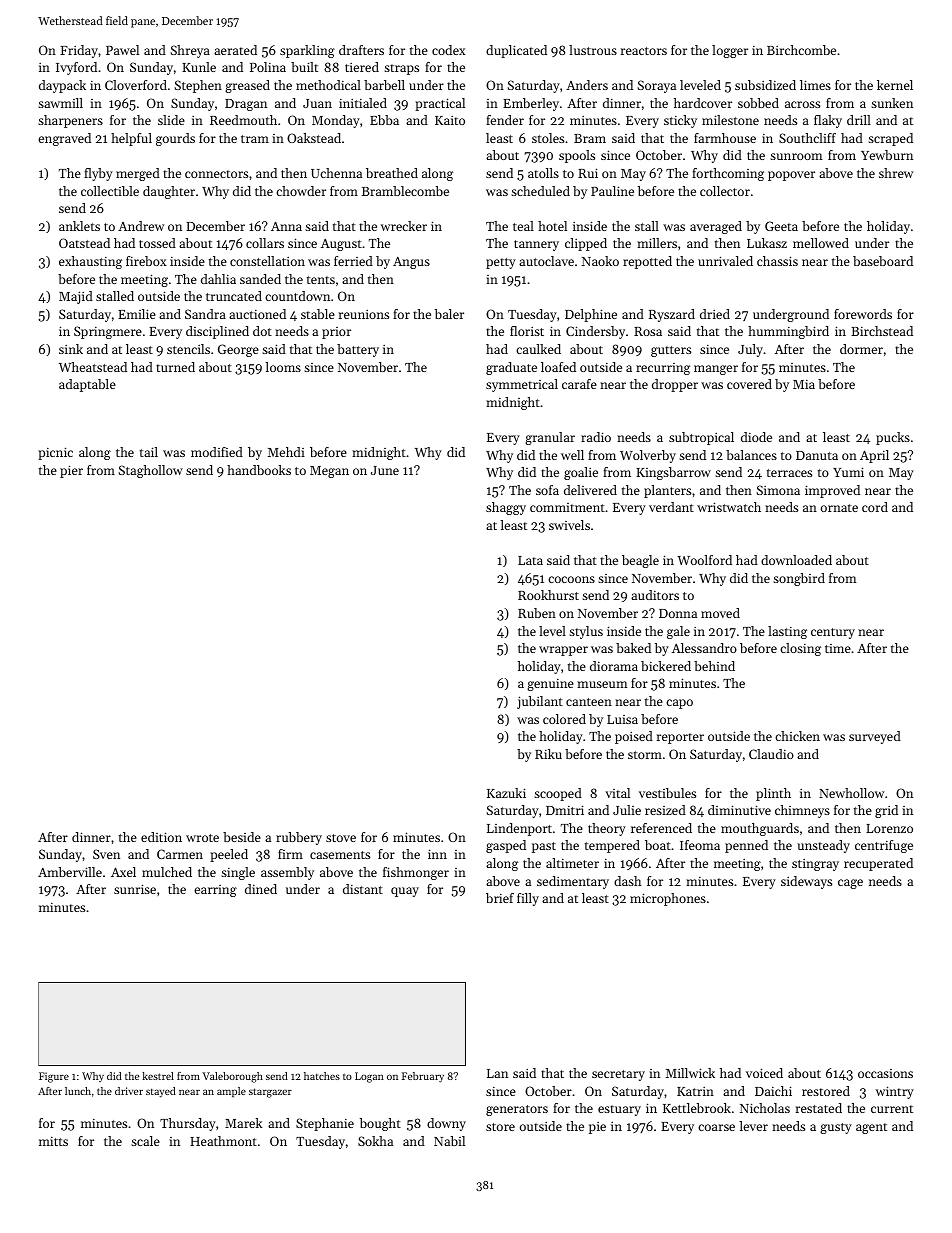  What do you see at coordinates (242, 837) in the screenshot?
I see `beside` at bounding box center [242, 837].
